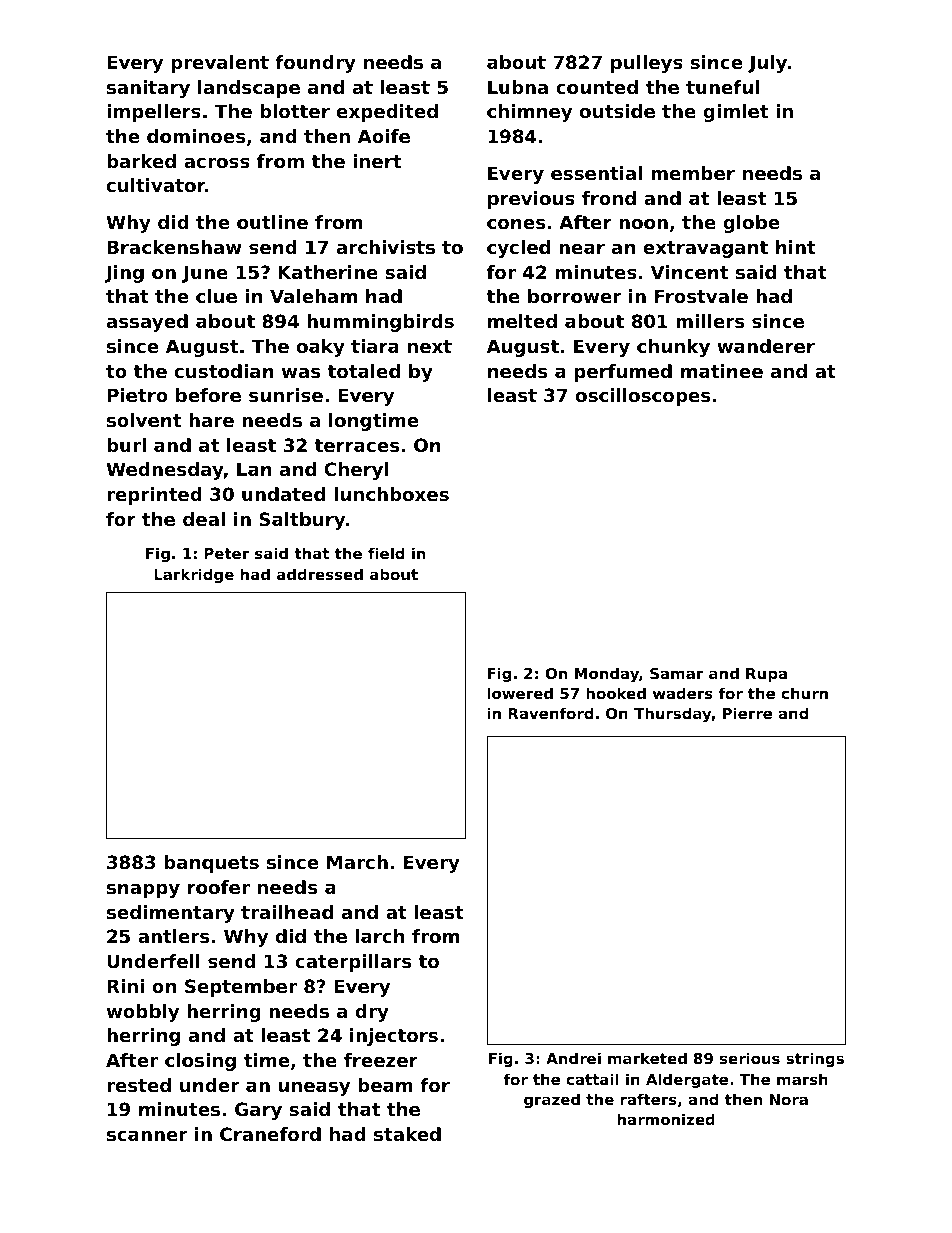 The image size is (952, 1233). I want to click on Samar, so click(676, 673).
